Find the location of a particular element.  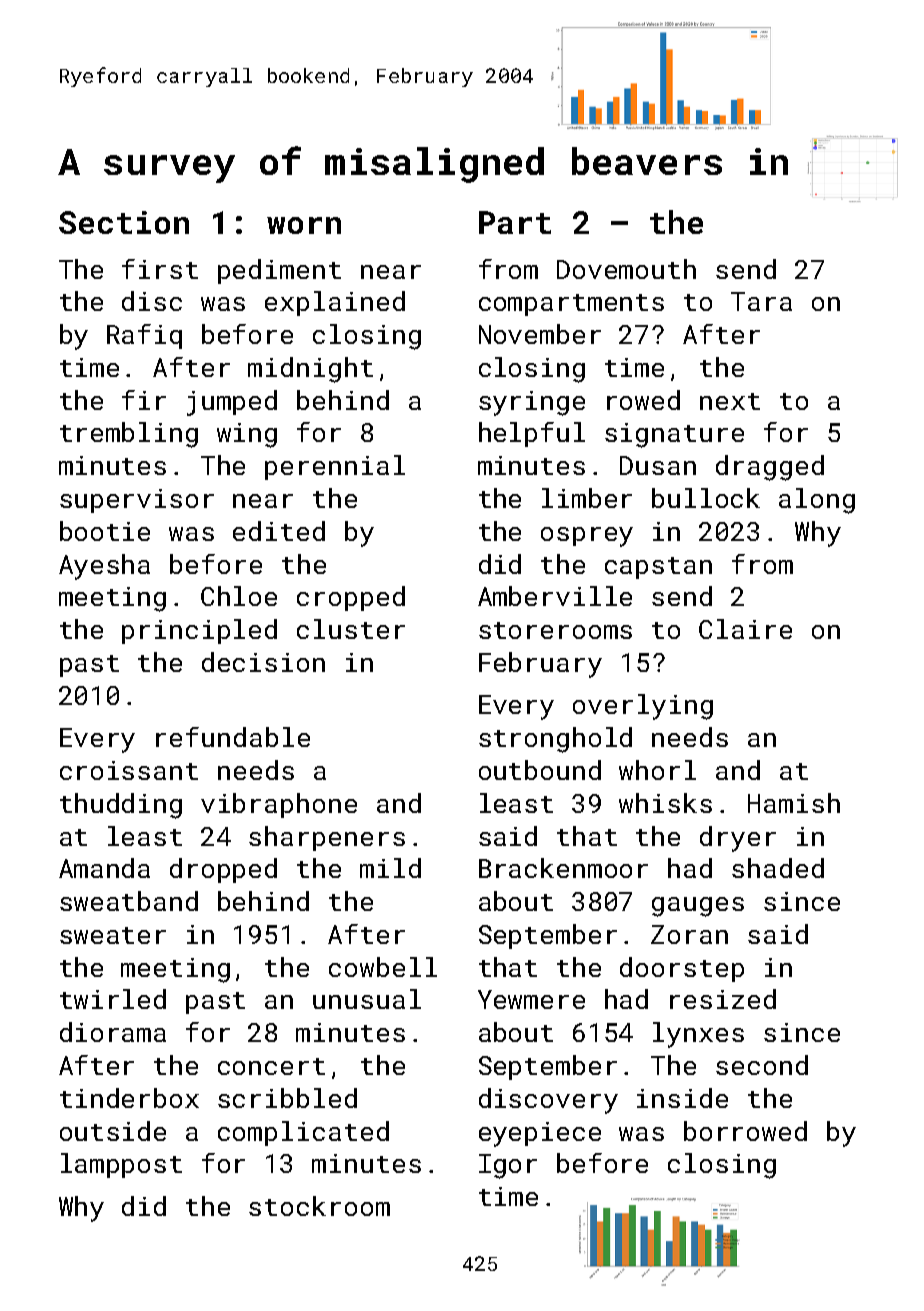

stronghold is located at coordinates (555, 740).
